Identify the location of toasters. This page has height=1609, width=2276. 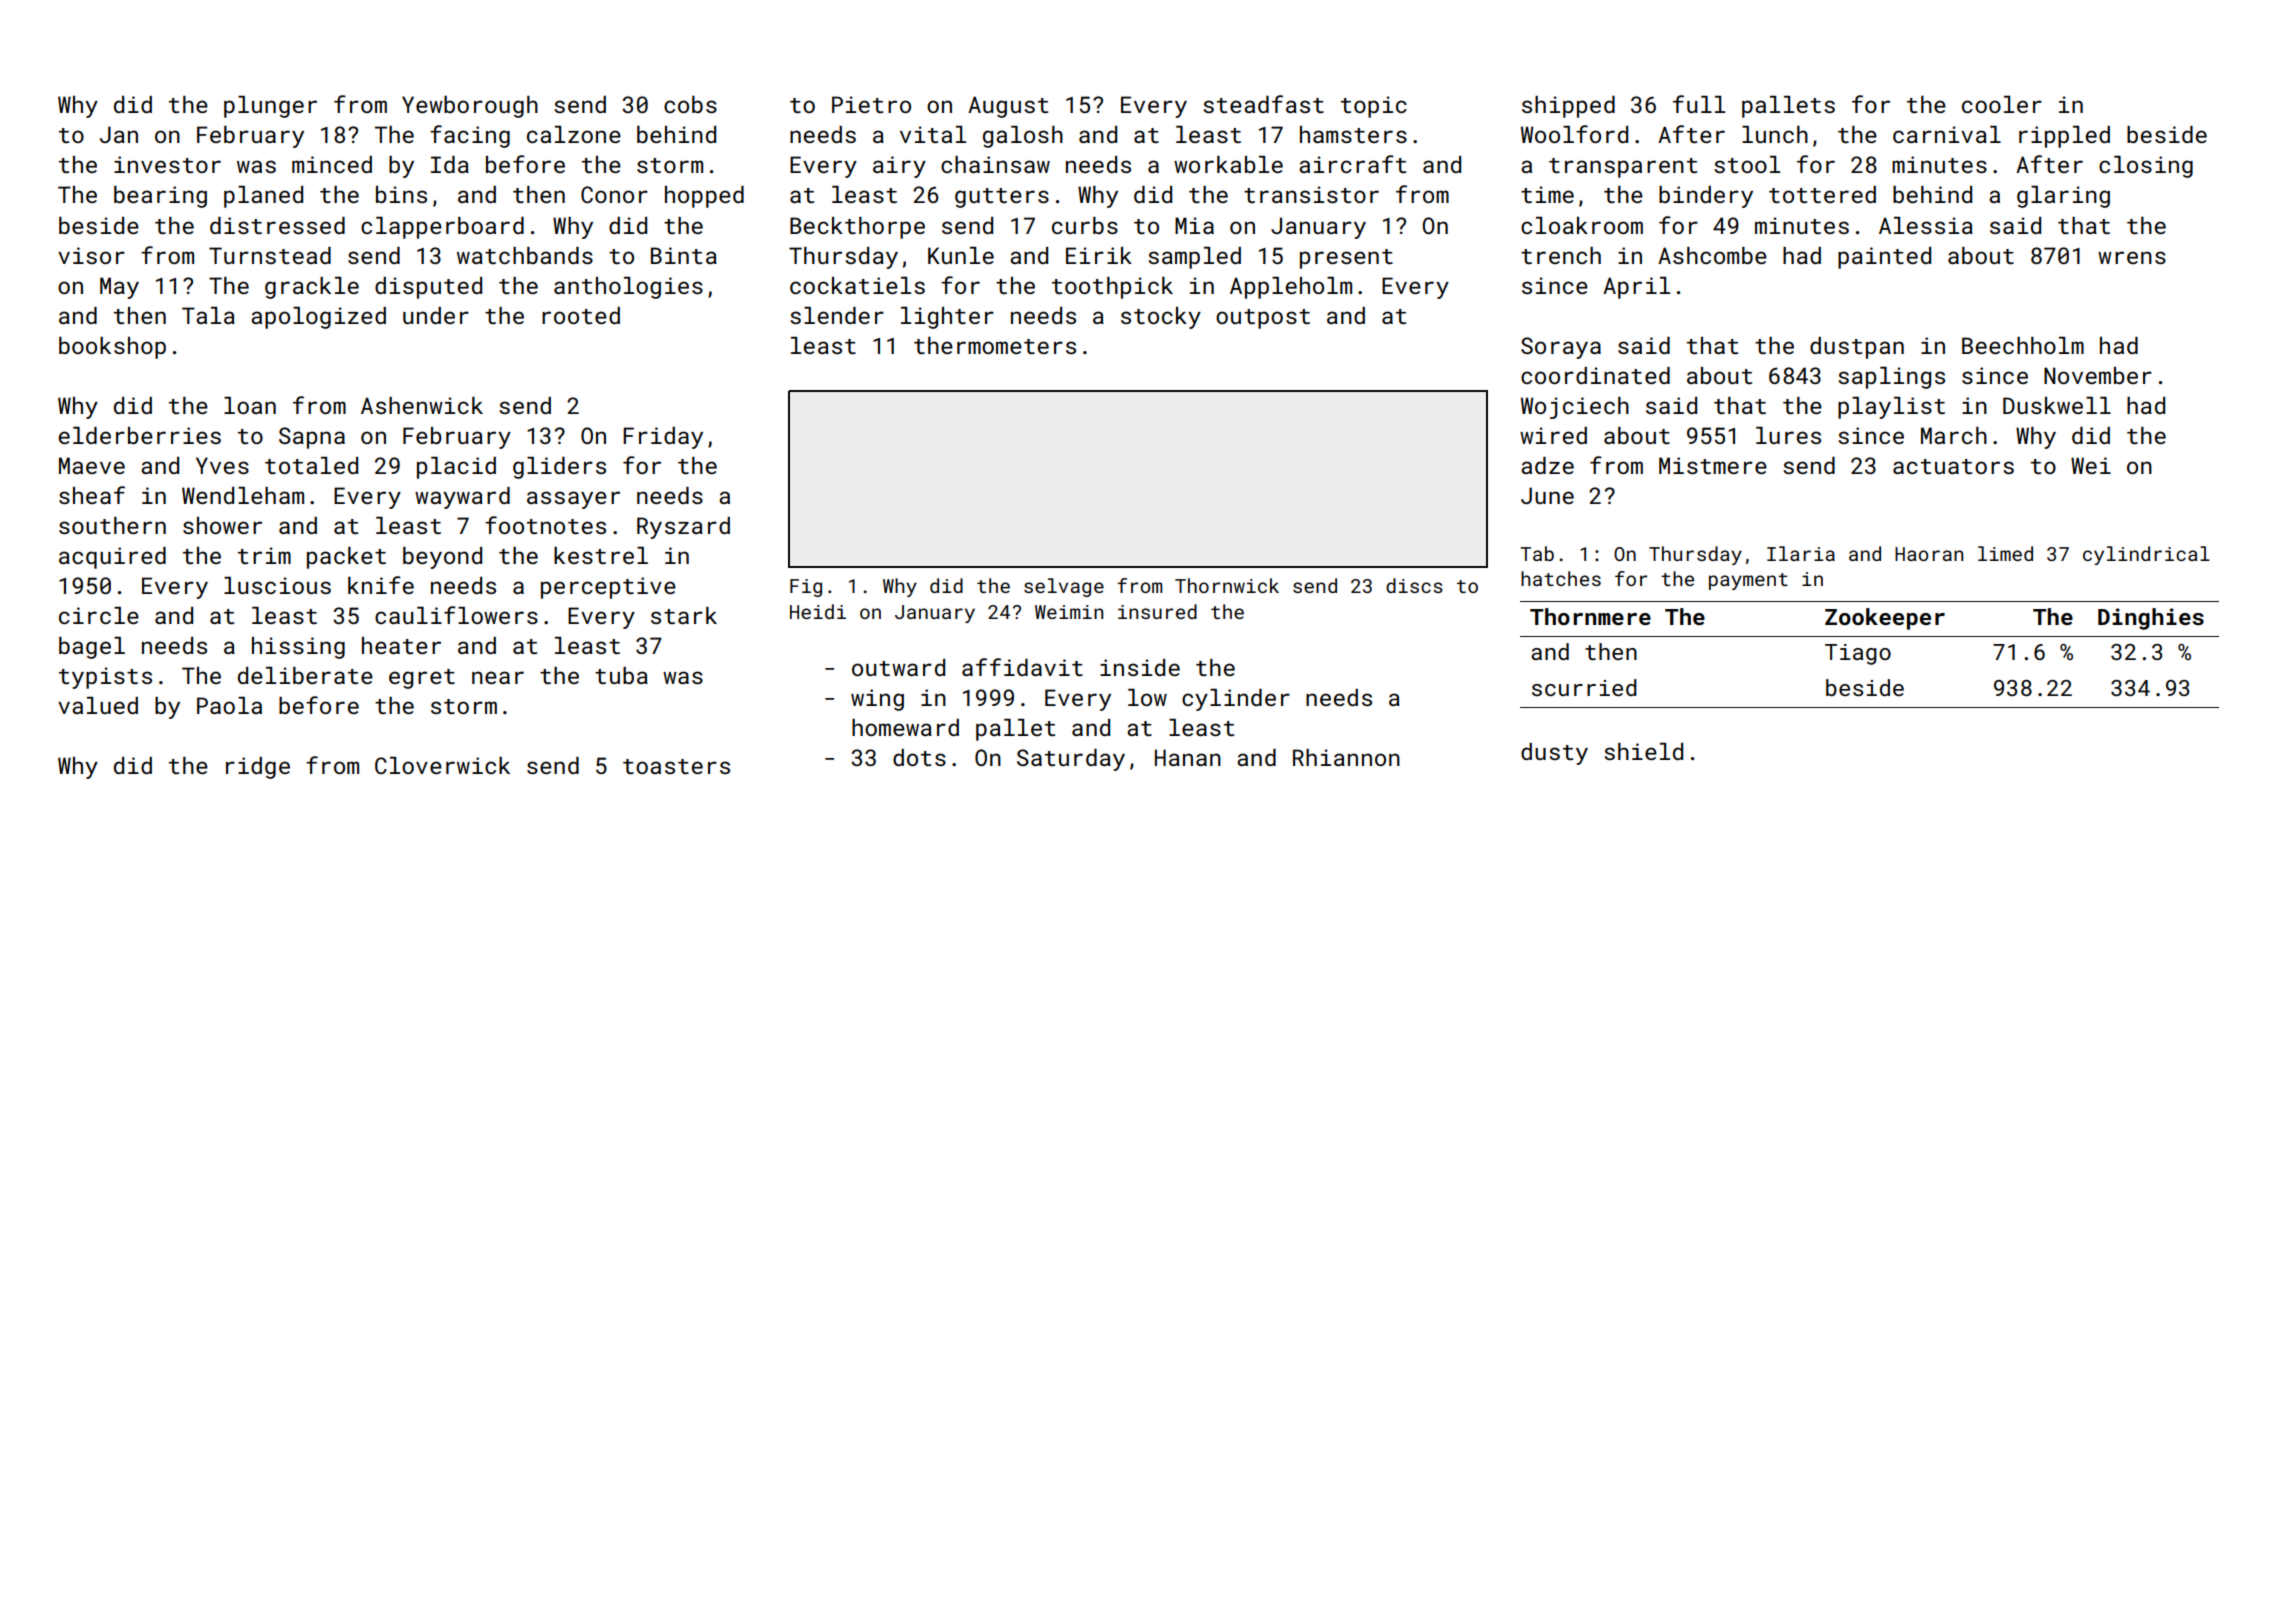
(676, 766).
